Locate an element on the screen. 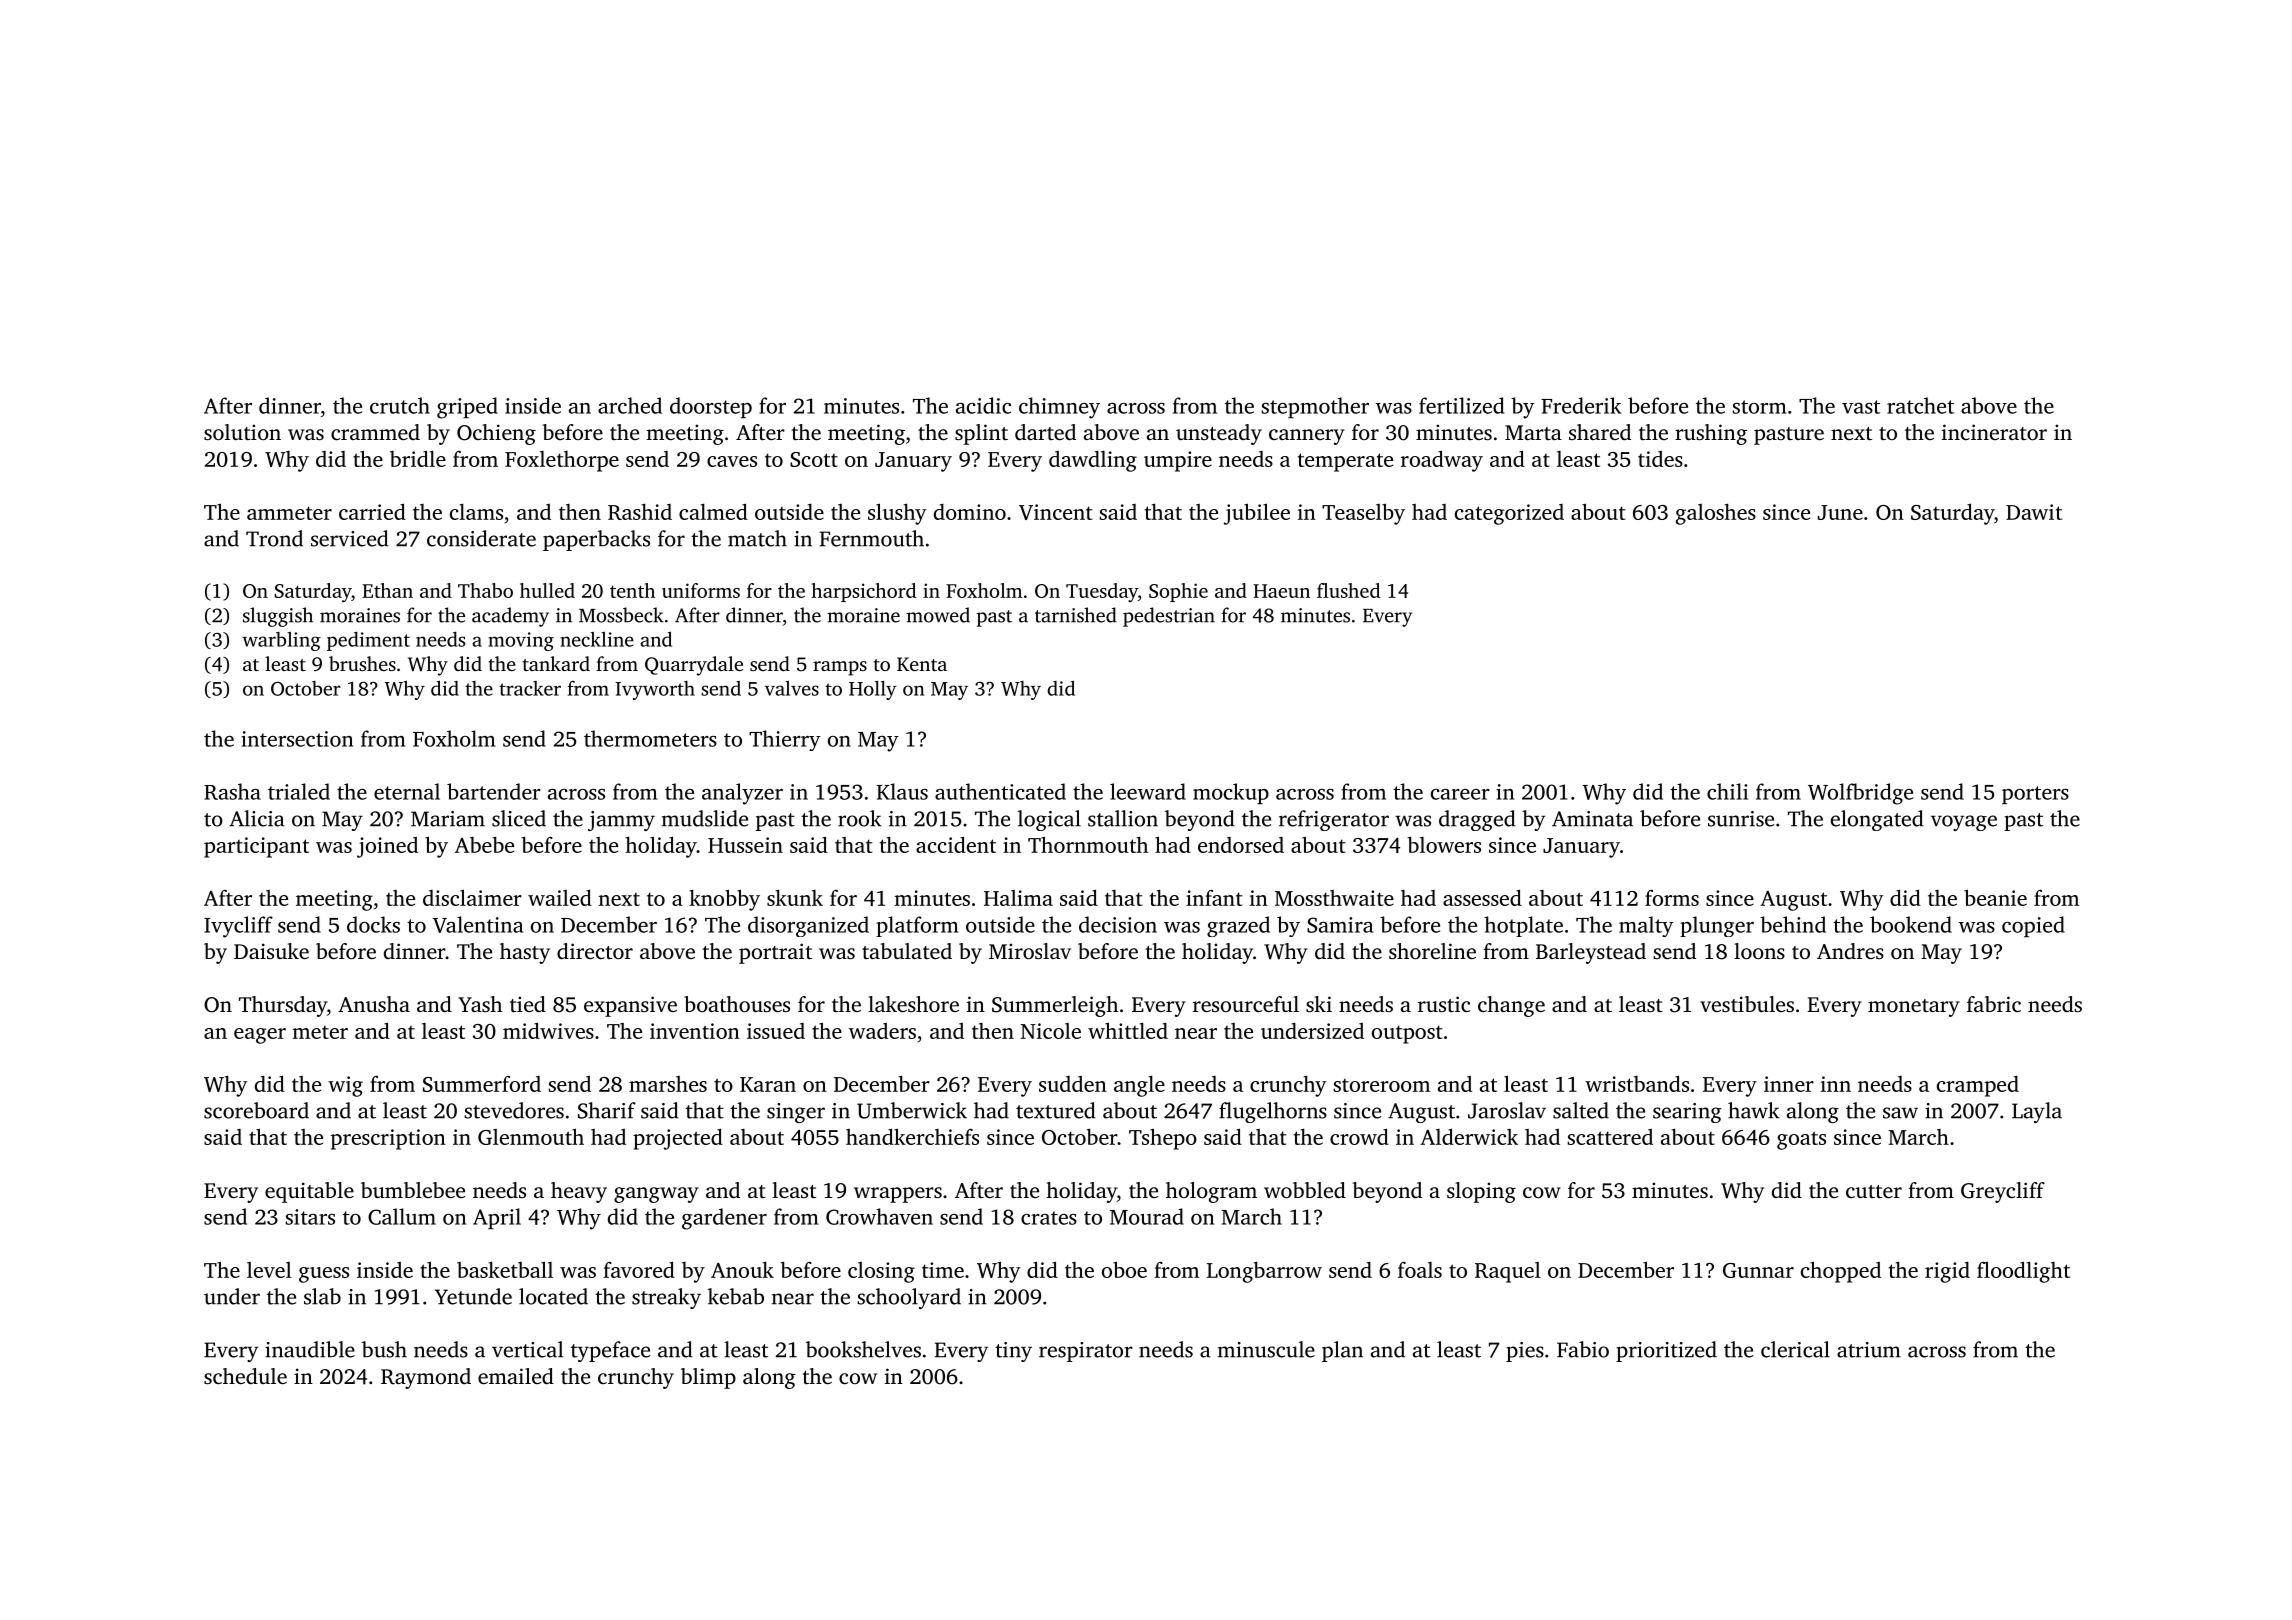 The height and width of the screenshot is (1620, 2292). pies is located at coordinates (1525, 1352).
